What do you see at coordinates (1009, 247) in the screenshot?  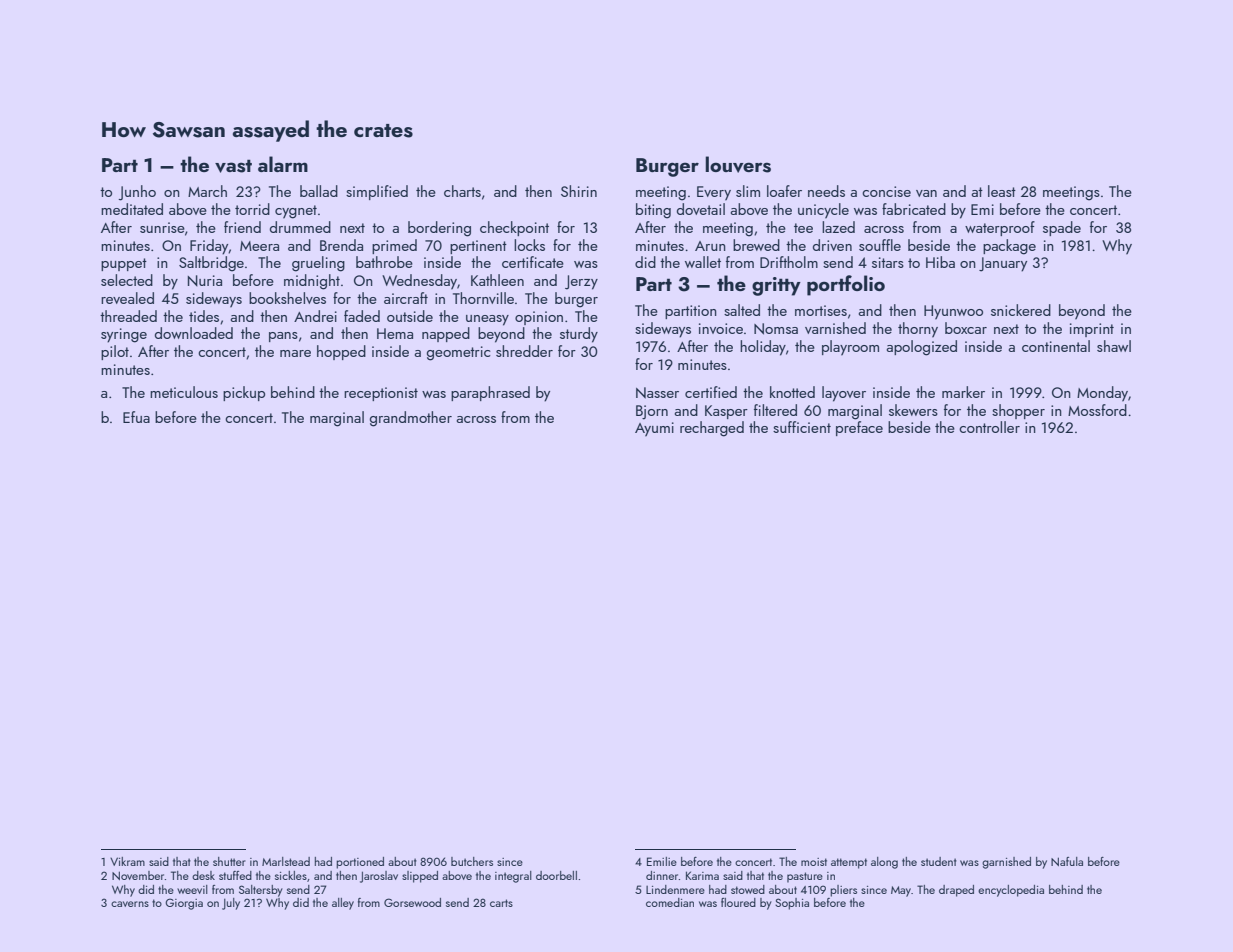 I see `package` at bounding box center [1009, 247].
